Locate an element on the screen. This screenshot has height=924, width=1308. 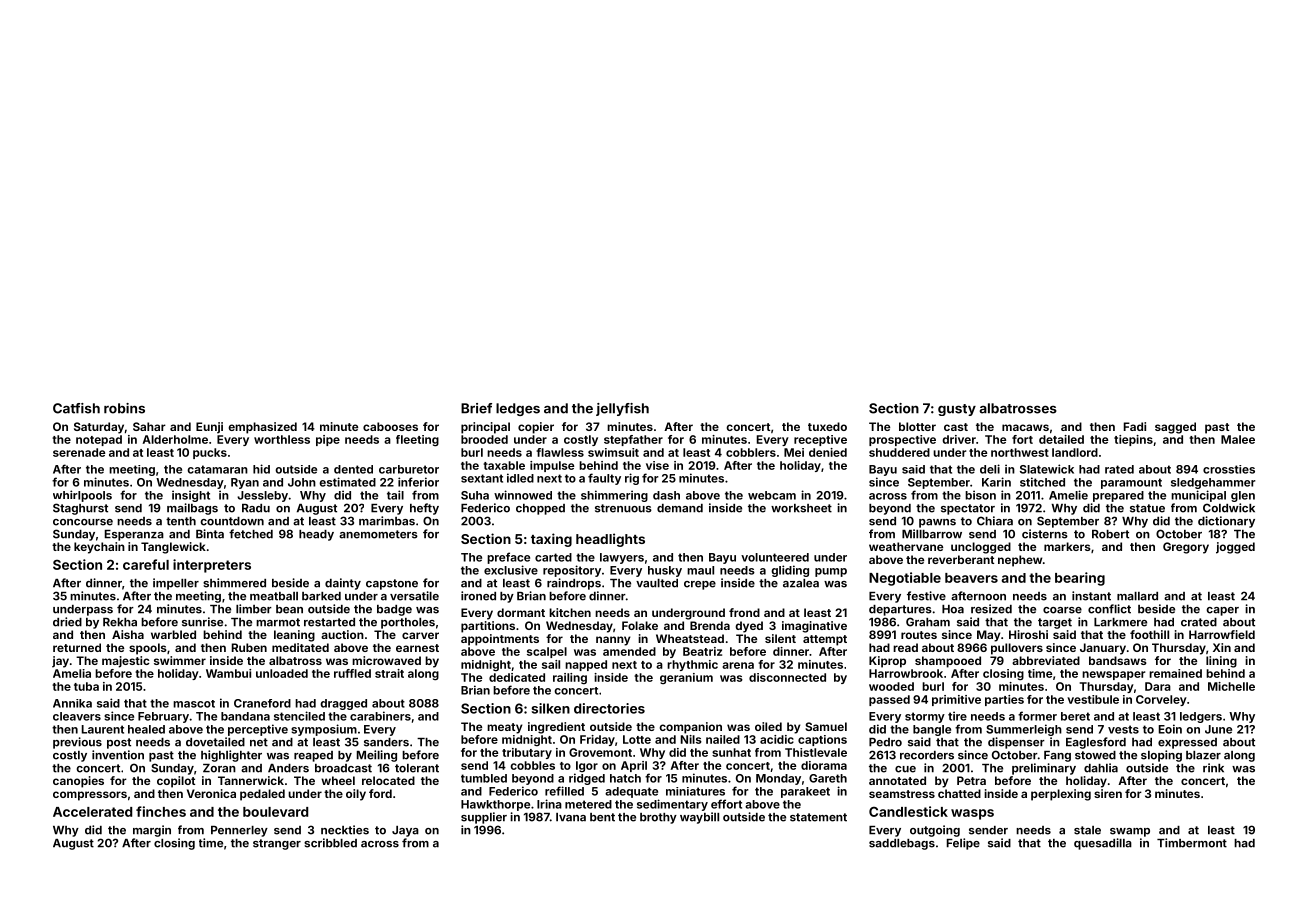
marimbas is located at coordinates (387, 521).
